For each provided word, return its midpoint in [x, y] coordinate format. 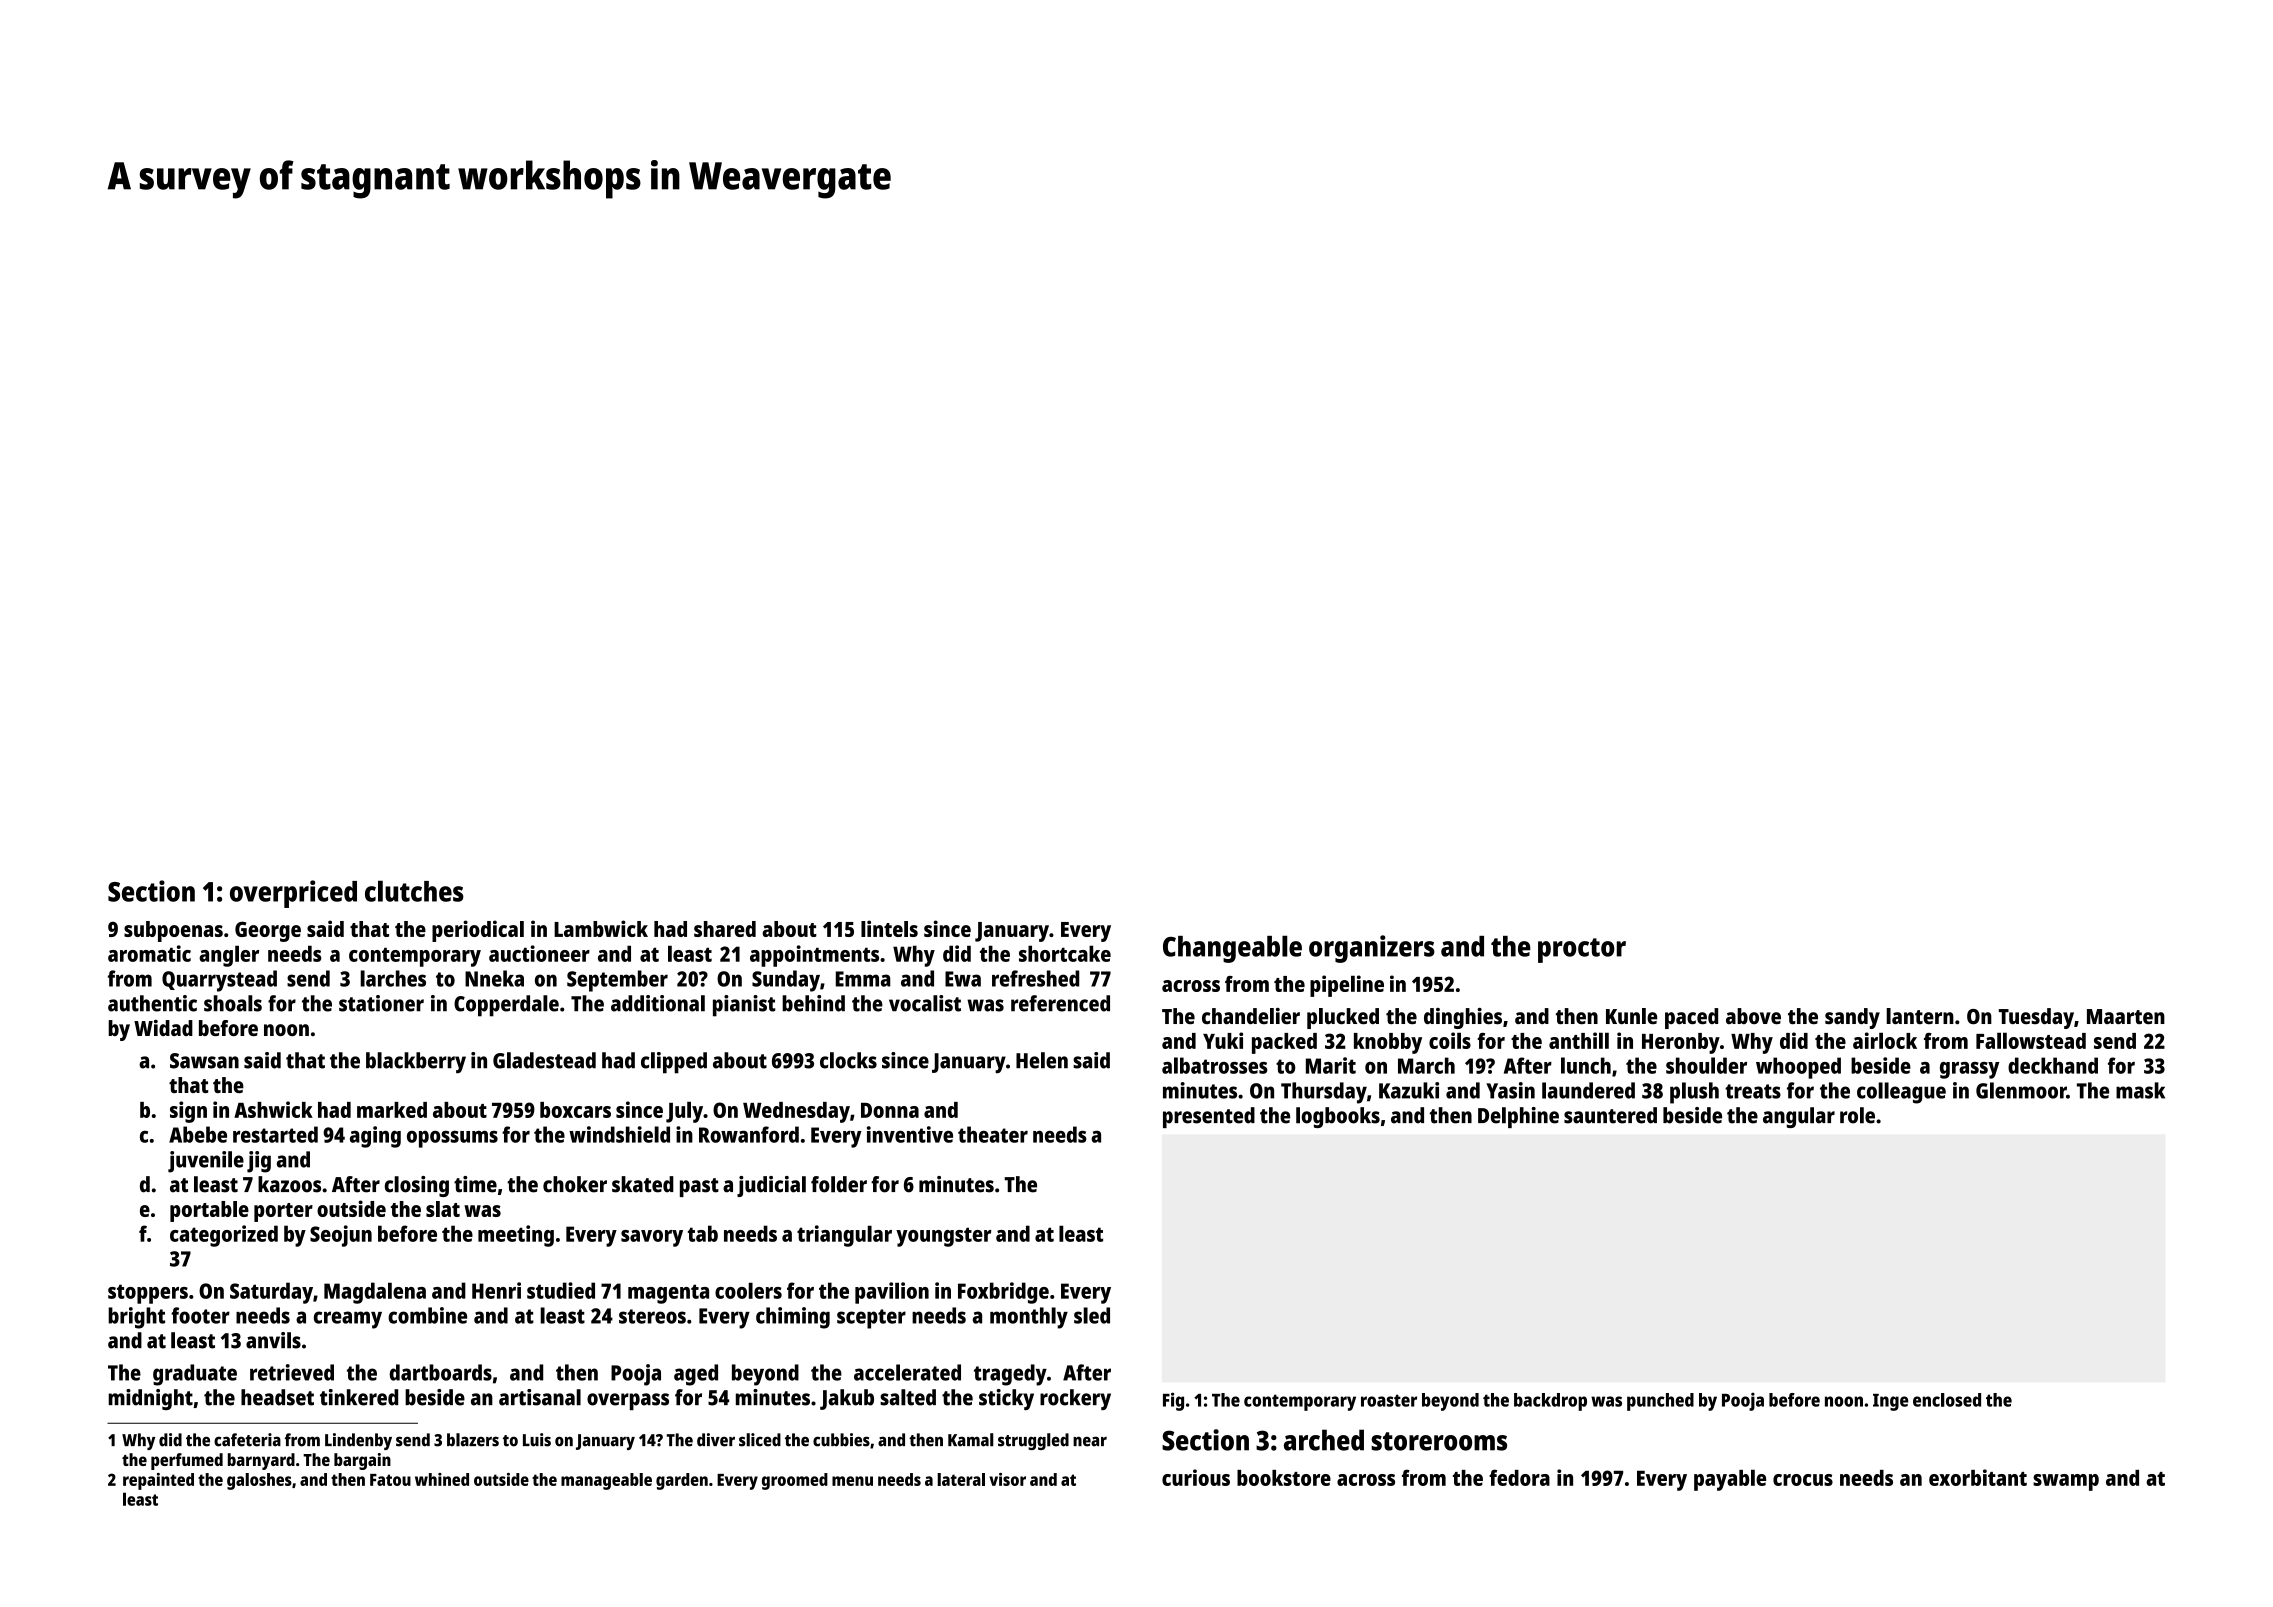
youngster [943, 1237]
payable [1730, 1480]
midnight [150, 1399]
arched [1324, 1440]
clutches [414, 891]
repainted [158, 1481]
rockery [1075, 1399]
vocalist [925, 1003]
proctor [1582, 950]
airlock [1885, 1040]
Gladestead [544, 1060]
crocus [1803, 1480]
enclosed [1947, 1400]
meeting [516, 1236]
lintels [889, 928]
